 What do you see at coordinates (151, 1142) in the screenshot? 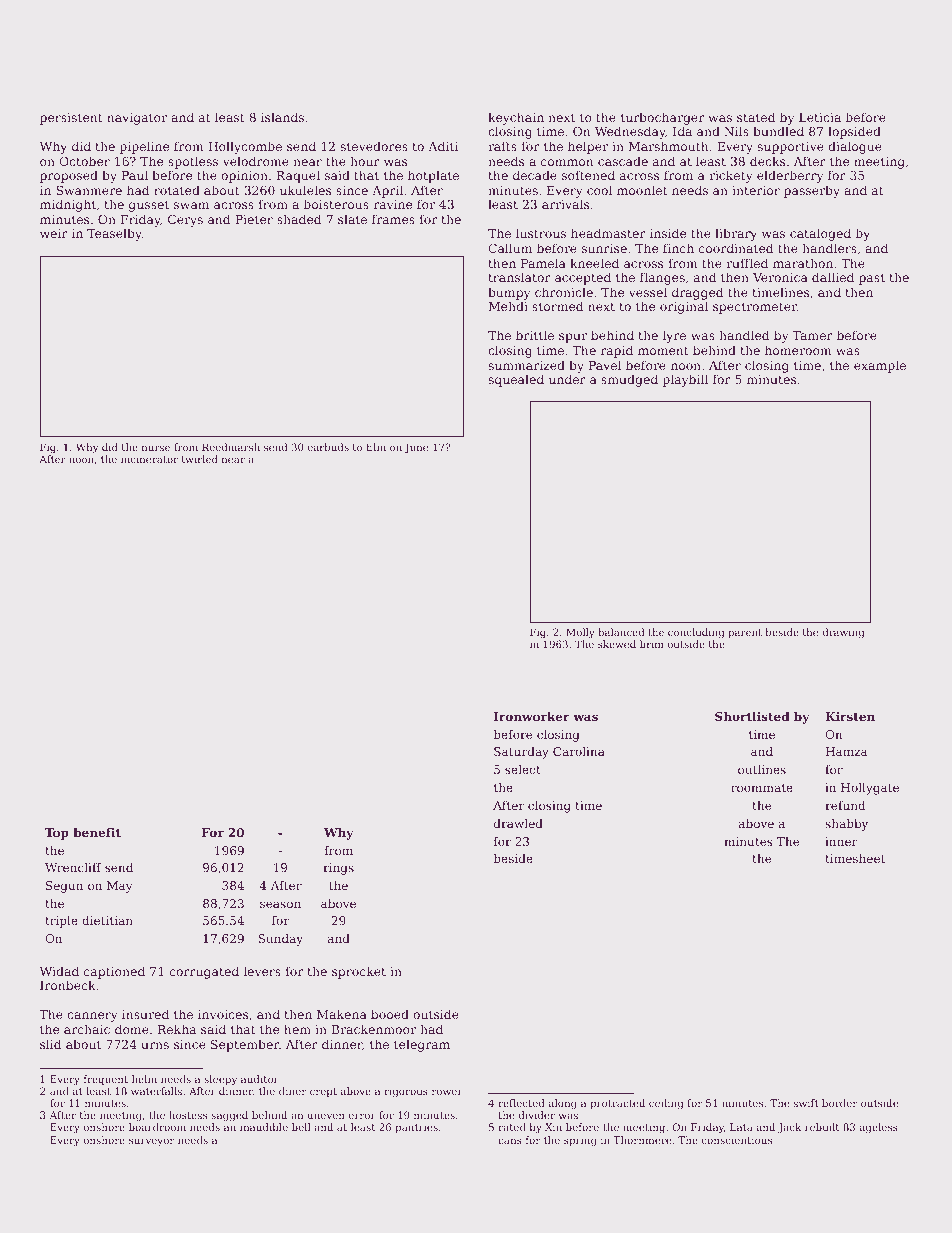
I see `surveyor` at bounding box center [151, 1142].
